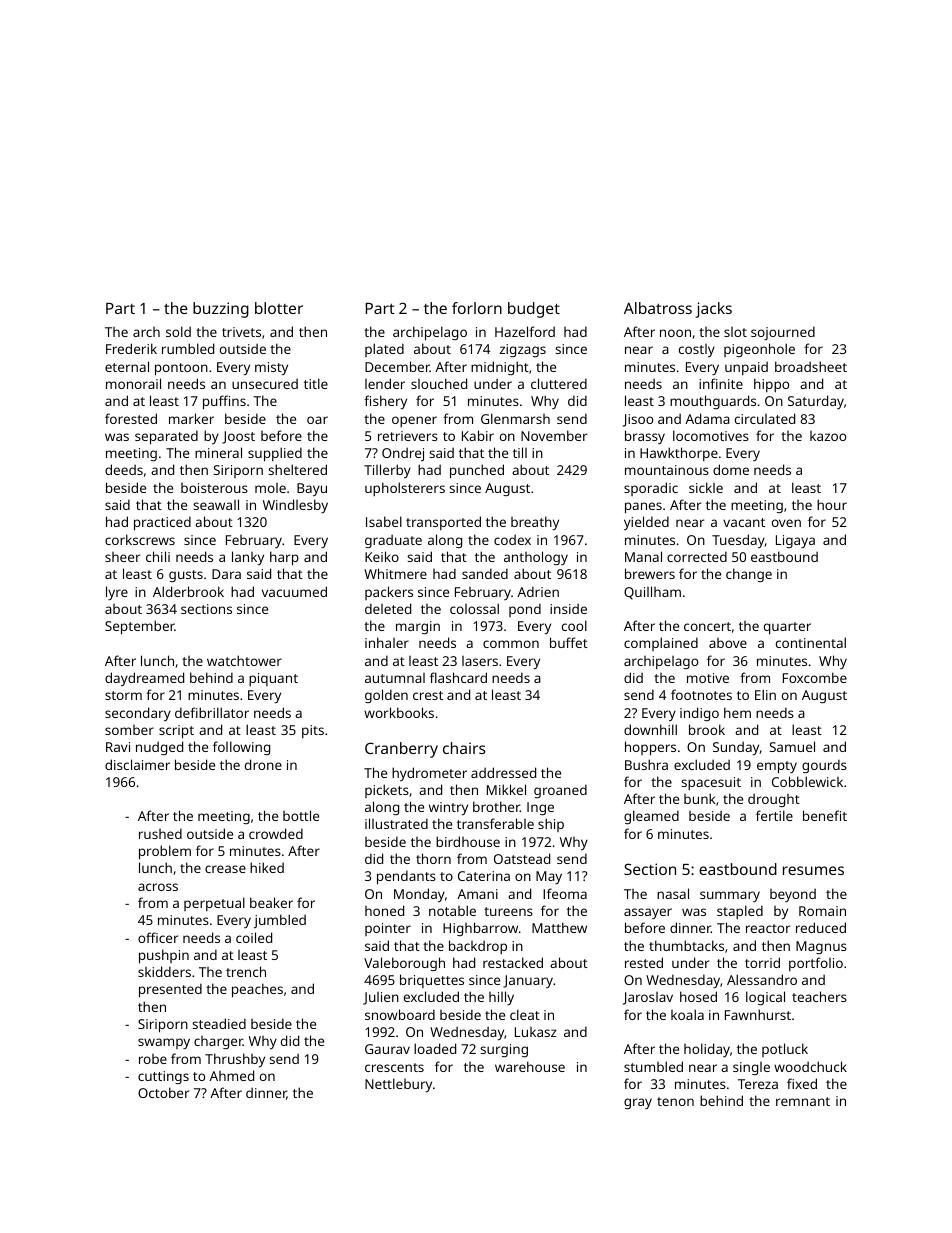 This screenshot has height=1233, width=952. What do you see at coordinates (699, 714) in the screenshot?
I see `indigo` at bounding box center [699, 714].
